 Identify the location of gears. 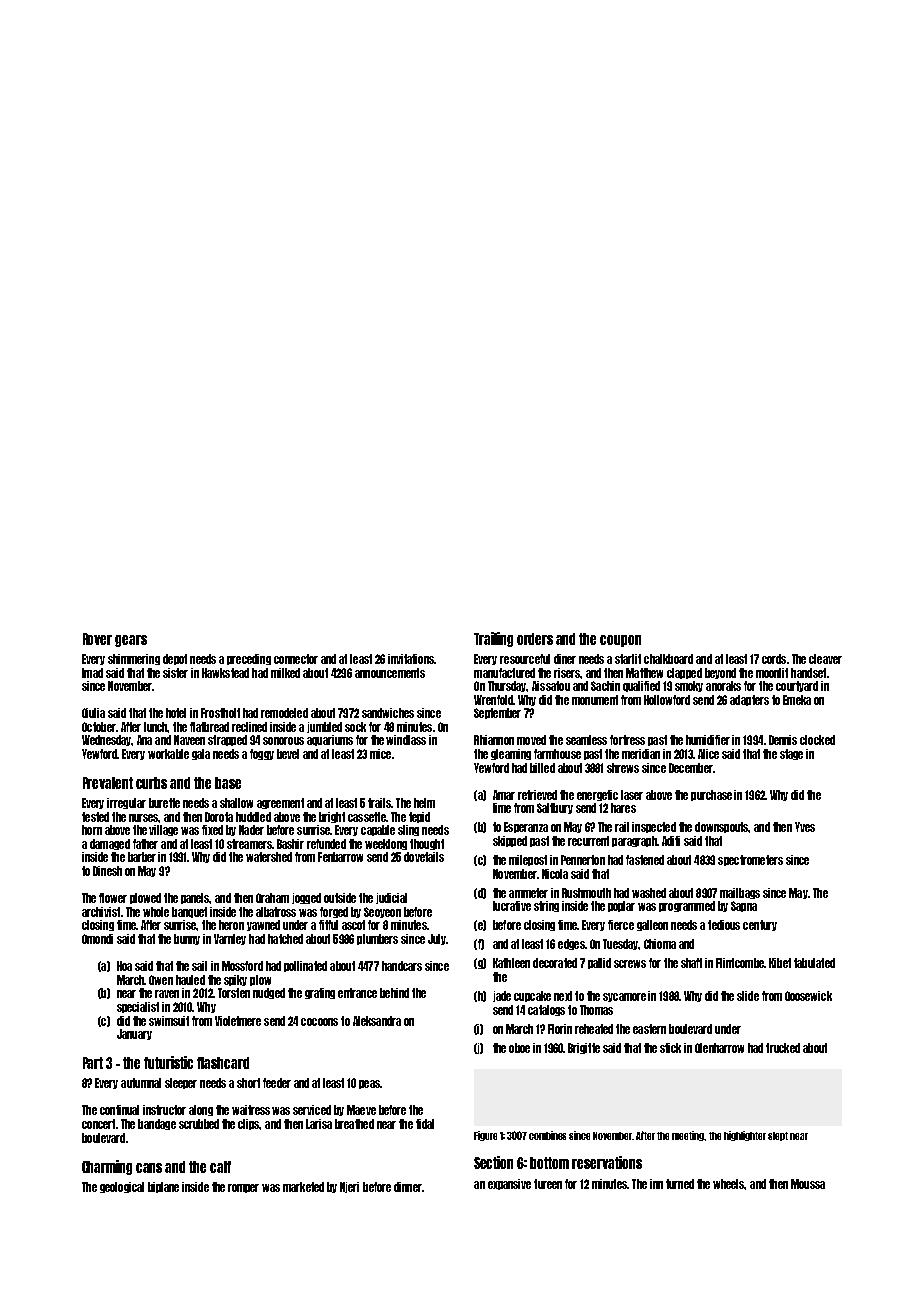
(131, 641).
